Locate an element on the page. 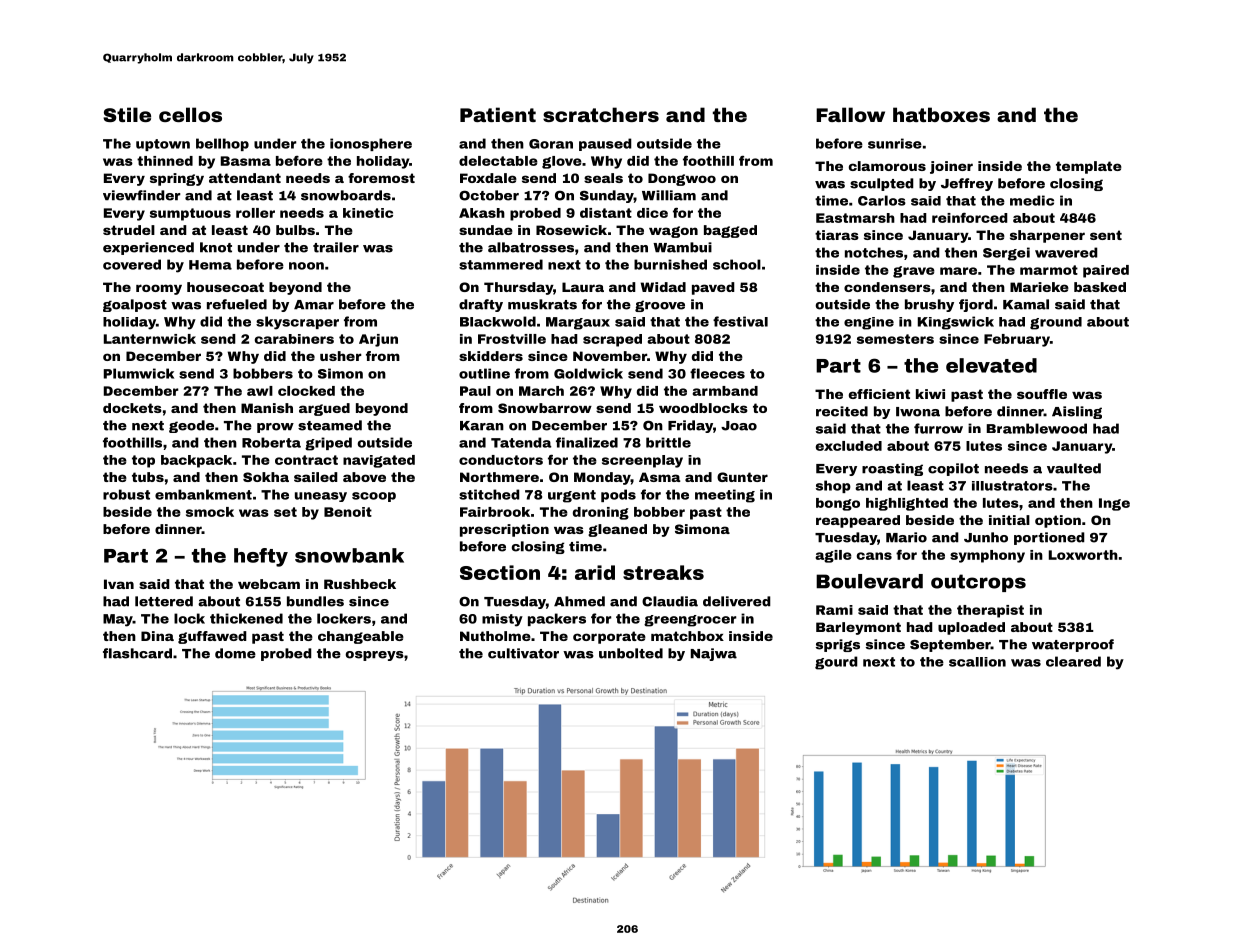 This page has height=952, width=1233. urgent is located at coordinates (572, 496).
